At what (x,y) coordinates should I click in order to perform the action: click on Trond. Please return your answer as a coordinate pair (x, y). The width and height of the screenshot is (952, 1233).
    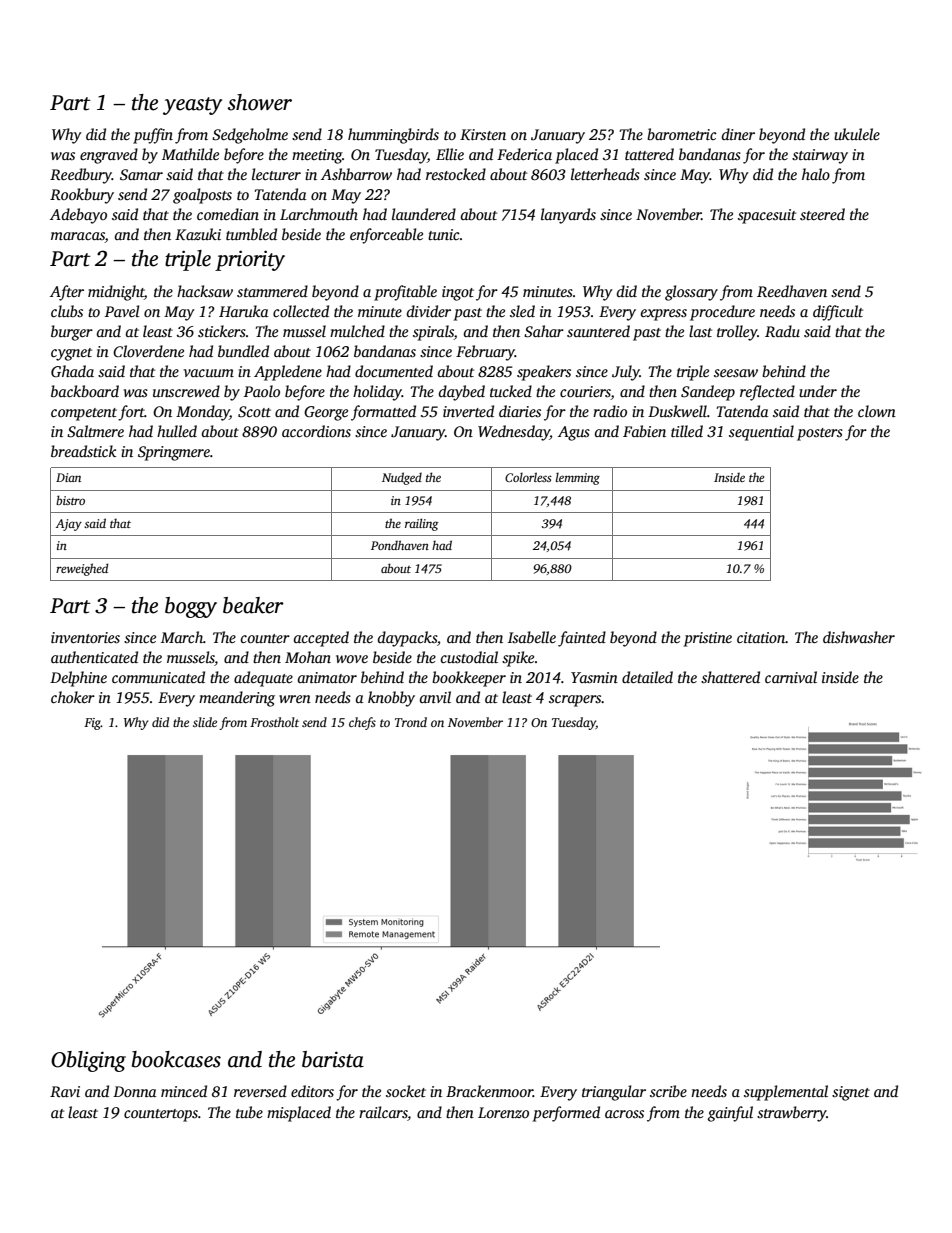
    Looking at the image, I should click on (411, 722).
